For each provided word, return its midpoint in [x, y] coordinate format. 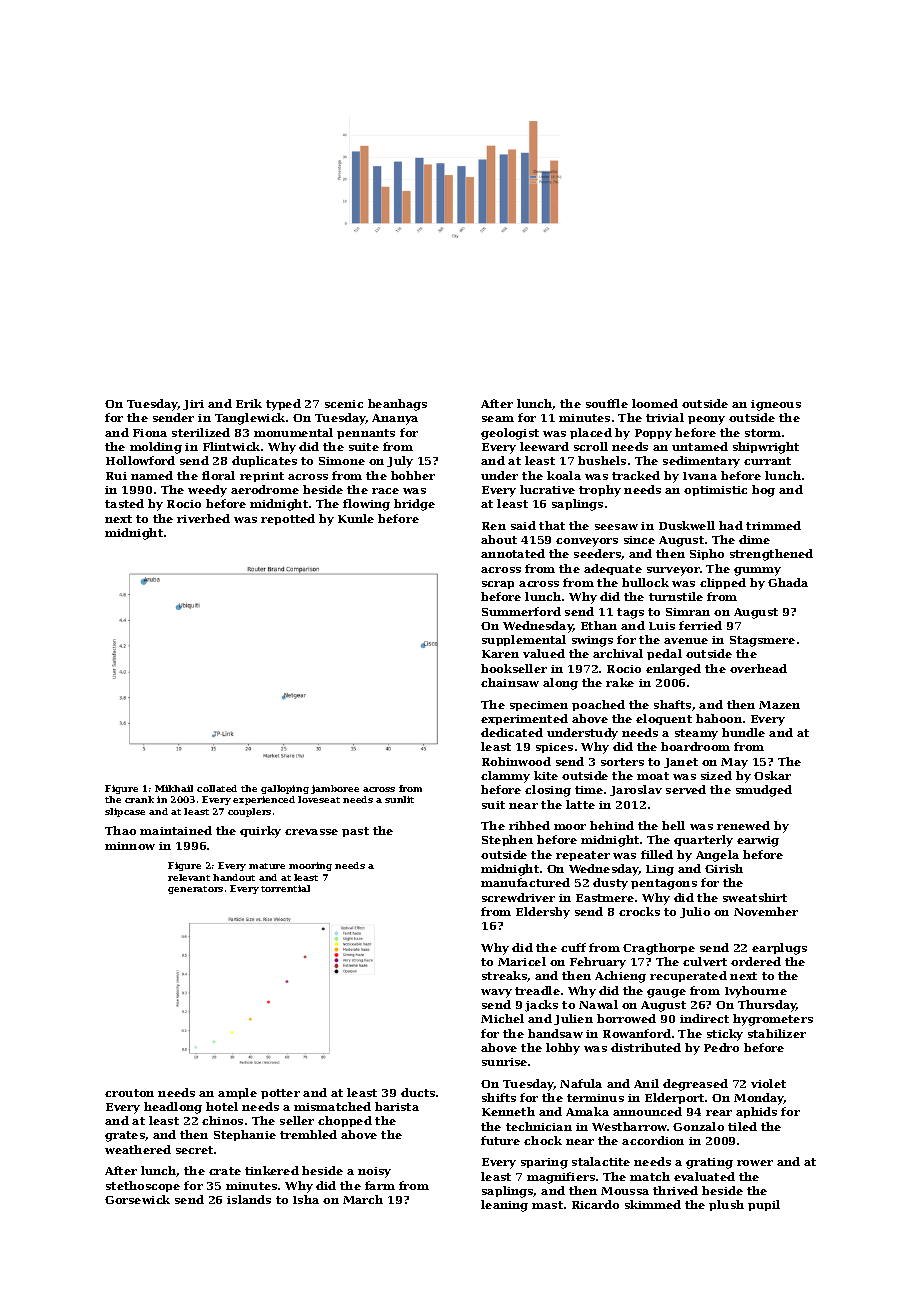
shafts [672, 704]
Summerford [521, 611]
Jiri [193, 405]
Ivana [700, 476]
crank [139, 799]
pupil [764, 1205]
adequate [613, 569]
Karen [500, 654]
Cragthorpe [659, 949]
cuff [573, 947]
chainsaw [510, 682]
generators [195, 890]
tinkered [272, 1170]
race [385, 491]
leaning [504, 1206]
